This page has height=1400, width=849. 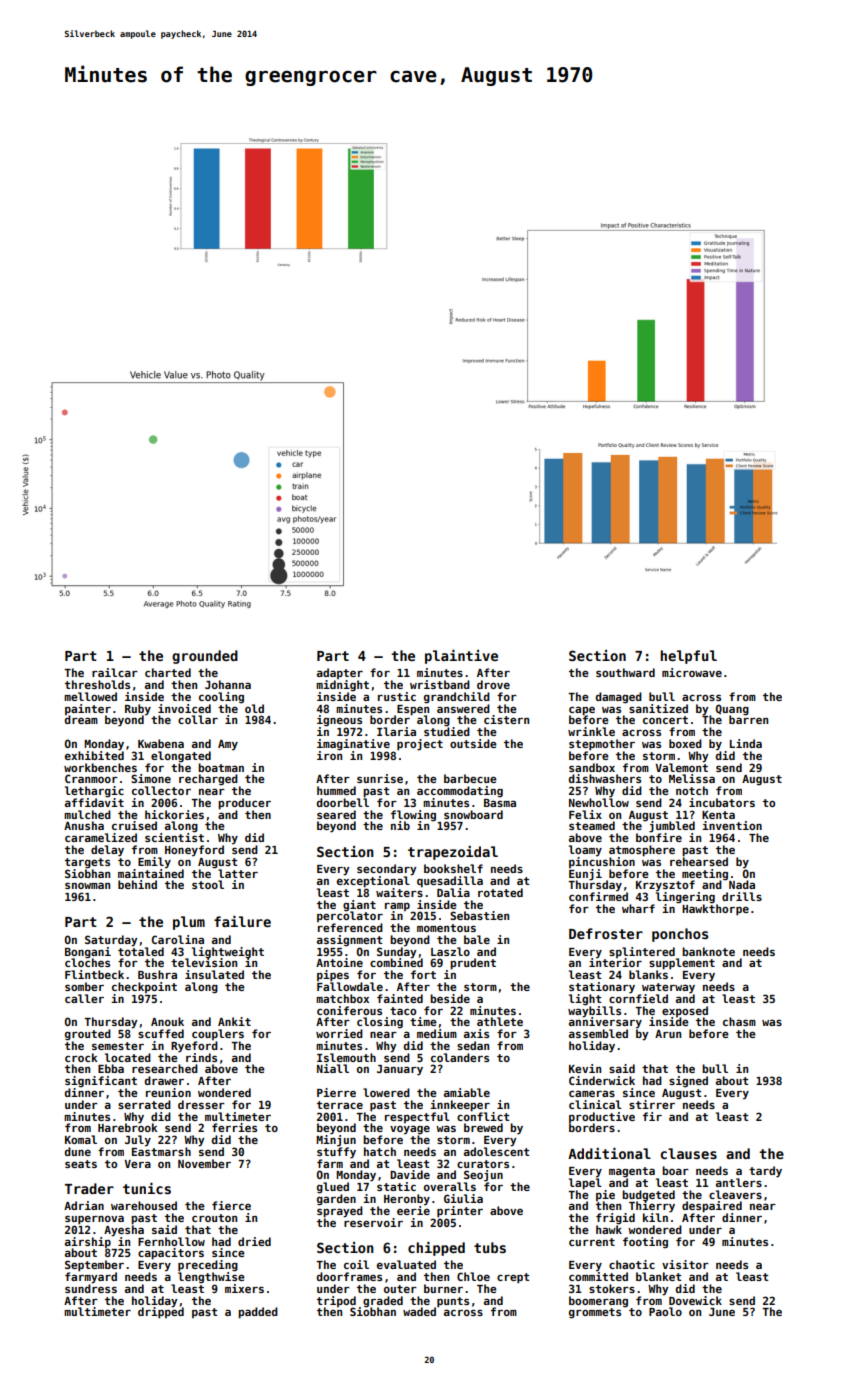 I want to click on dishwashers, so click(x=605, y=778).
